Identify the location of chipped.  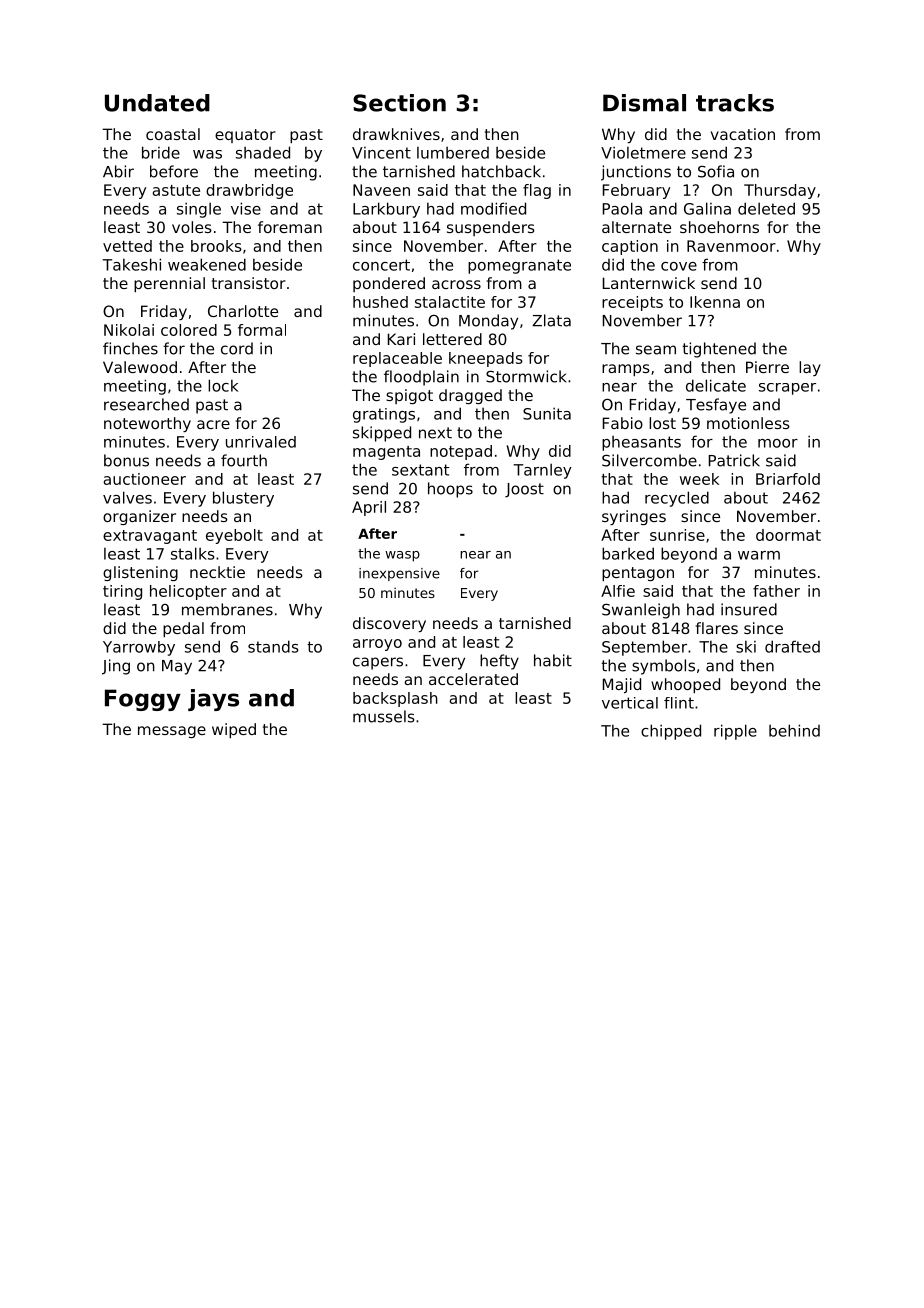
(671, 732).
